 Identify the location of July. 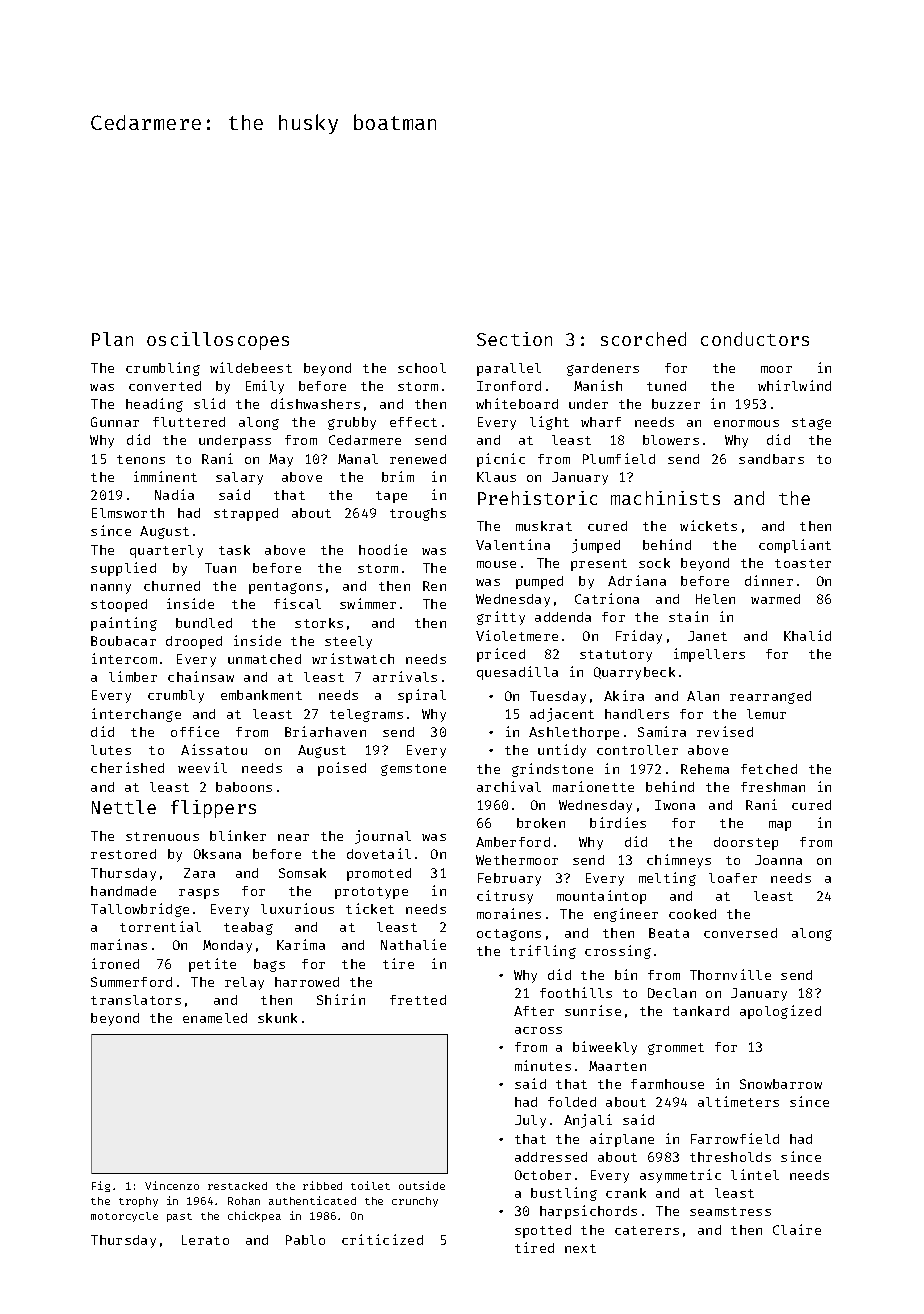
(530, 1121).
